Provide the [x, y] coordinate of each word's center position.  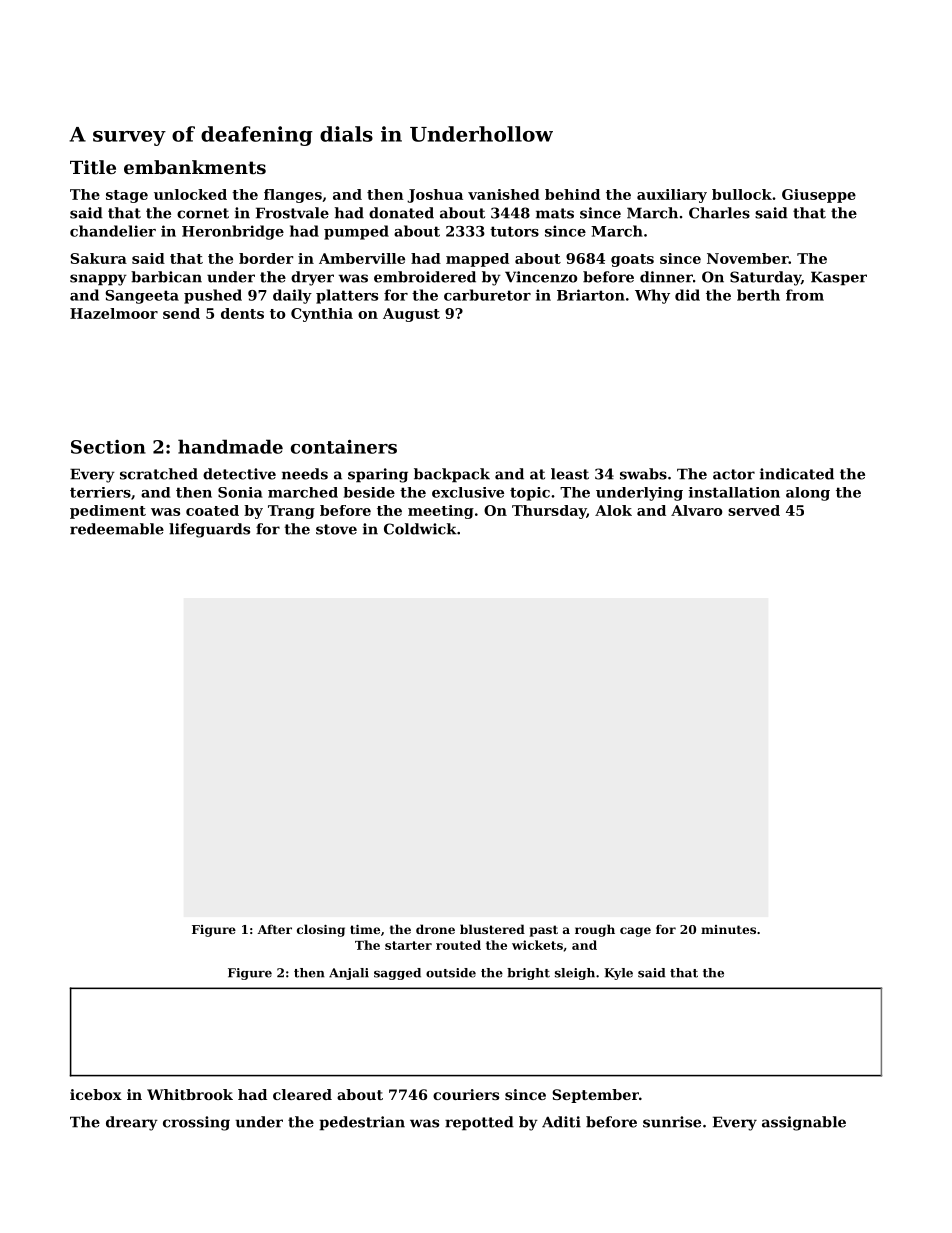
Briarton [591, 295]
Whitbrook [190, 1094]
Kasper [839, 278]
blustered [492, 929]
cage [635, 932]
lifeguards [209, 530]
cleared [302, 1094]
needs [305, 474]
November [748, 258]
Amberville [362, 258]
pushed [213, 296]
